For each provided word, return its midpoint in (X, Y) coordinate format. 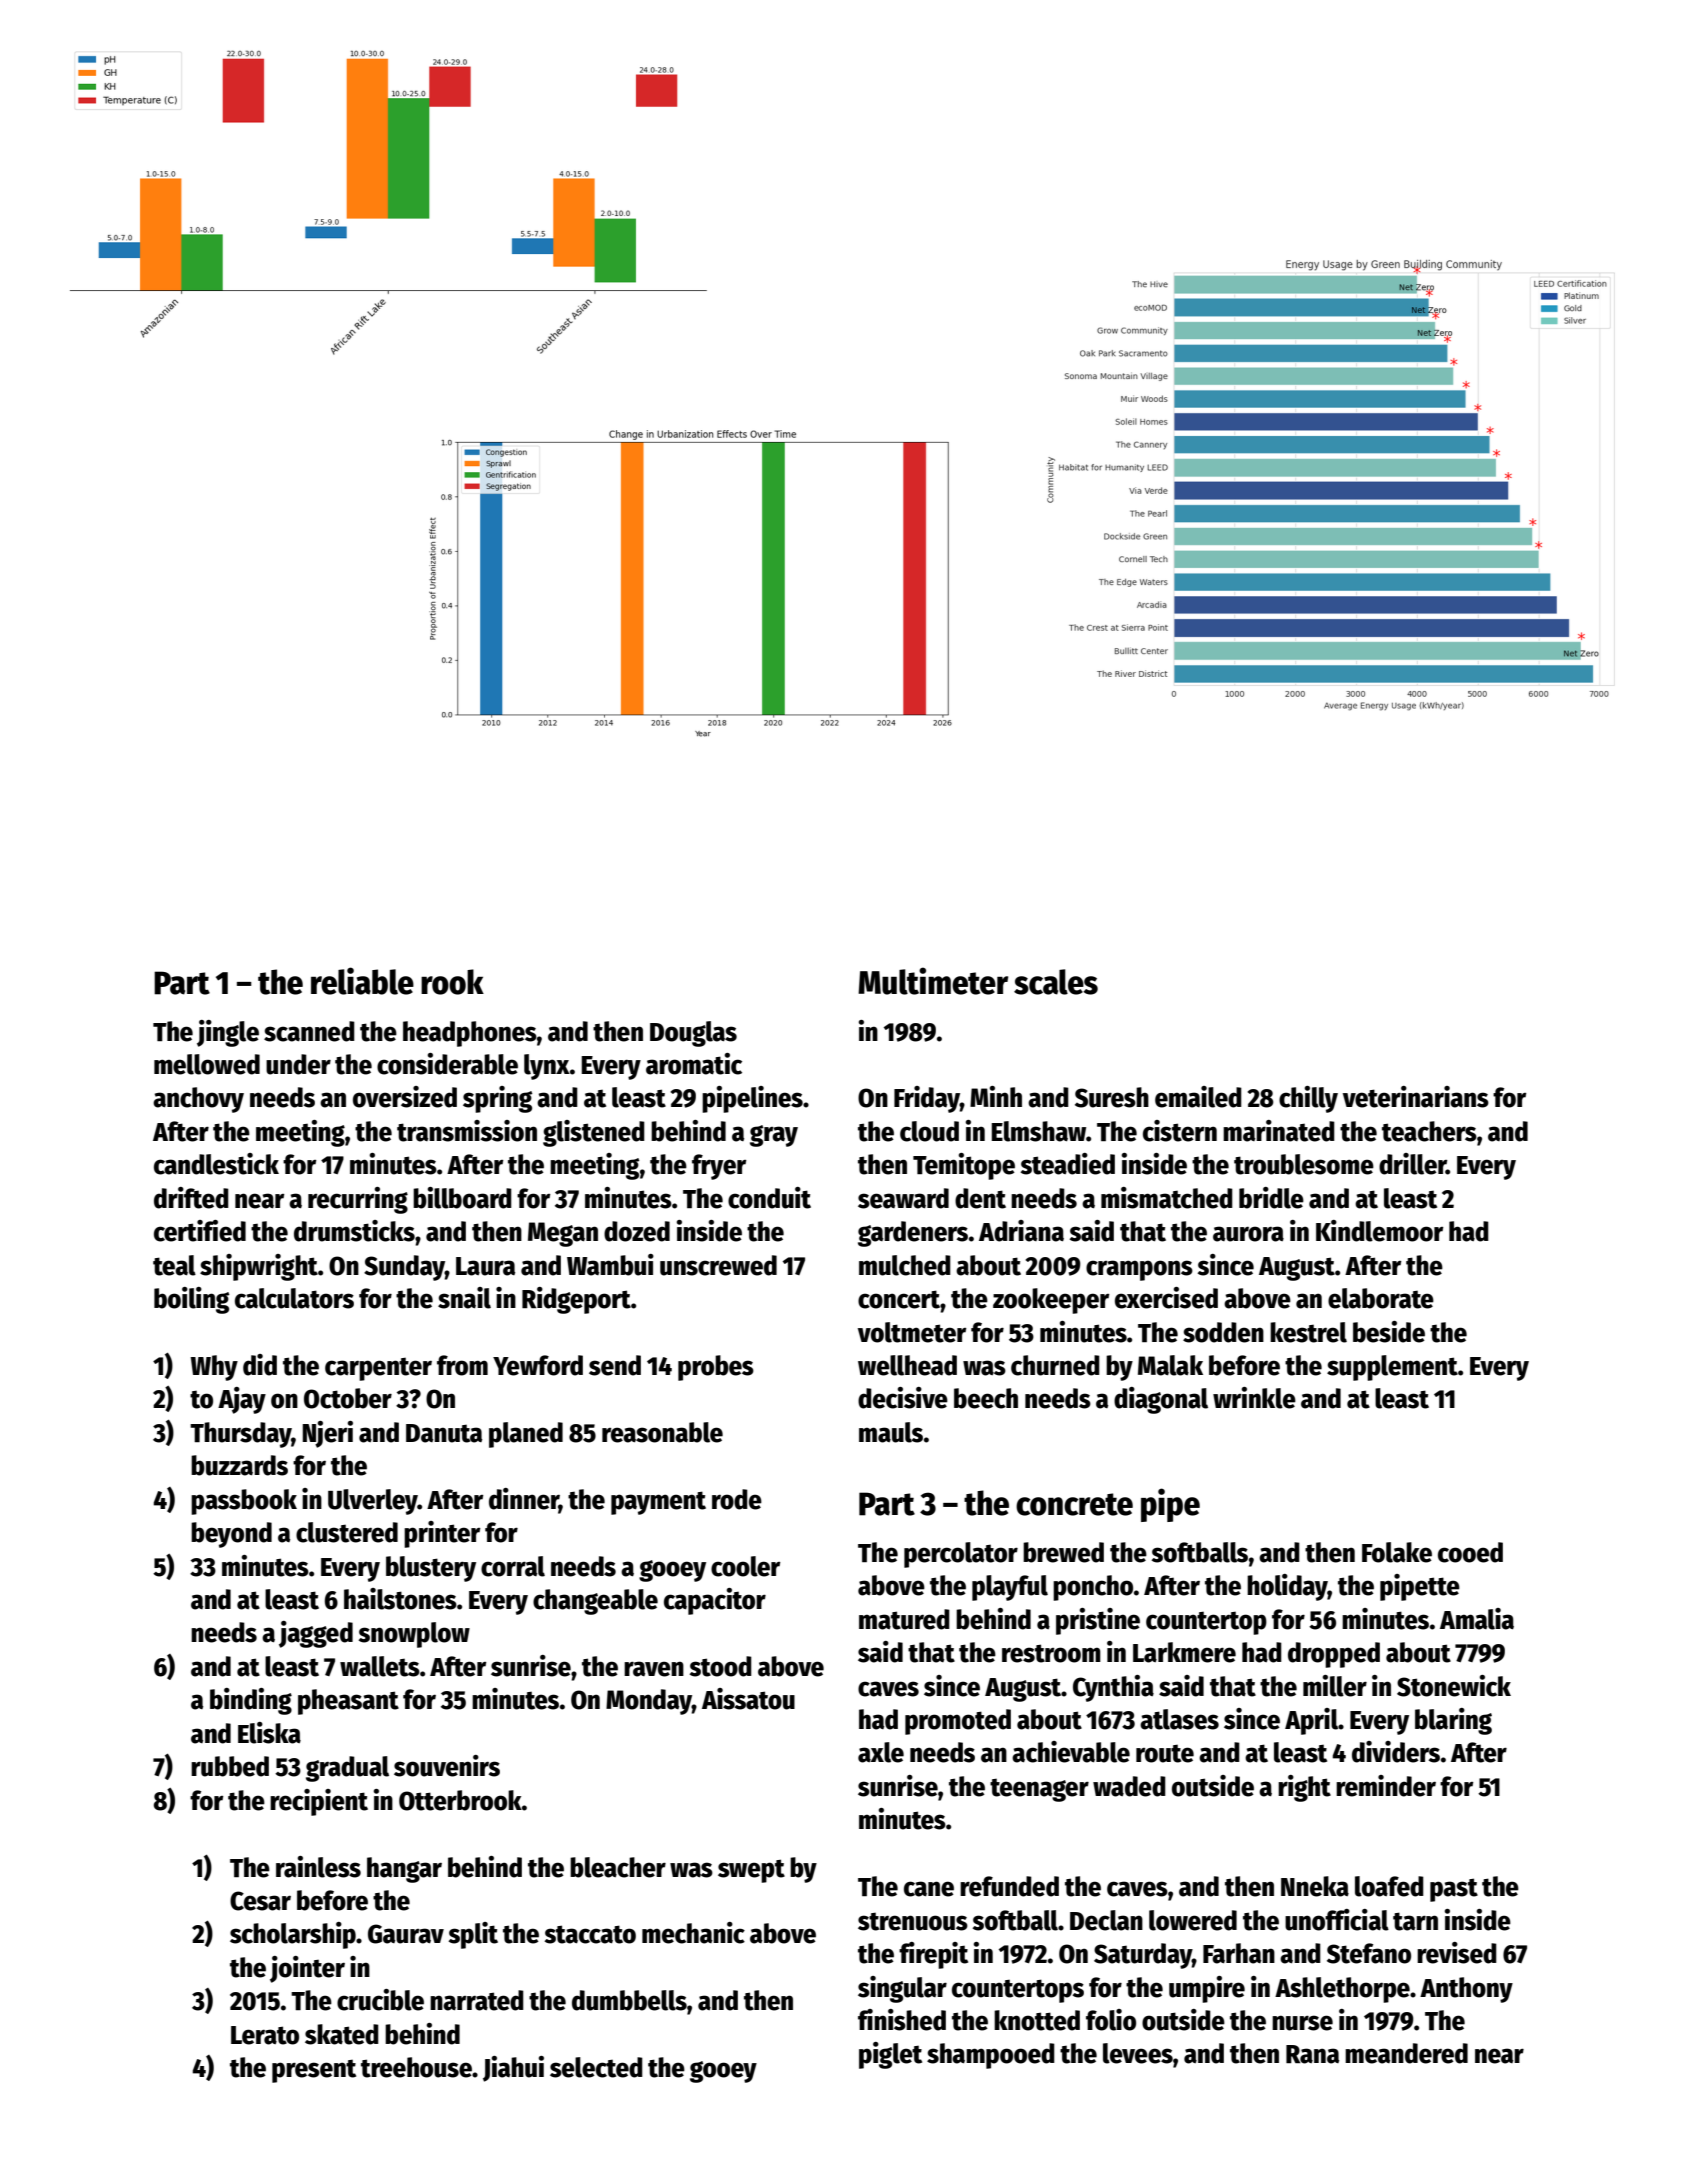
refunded (1009, 1886)
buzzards (239, 1465)
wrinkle (1254, 1398)
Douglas (693, 1034)
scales (1056, 982)
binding (251, 1701)
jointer (307, 1969)
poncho (1093, 1588)
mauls (891, 1432)
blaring (1453, 1721)
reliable (362, 981)
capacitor (715, 1601)
